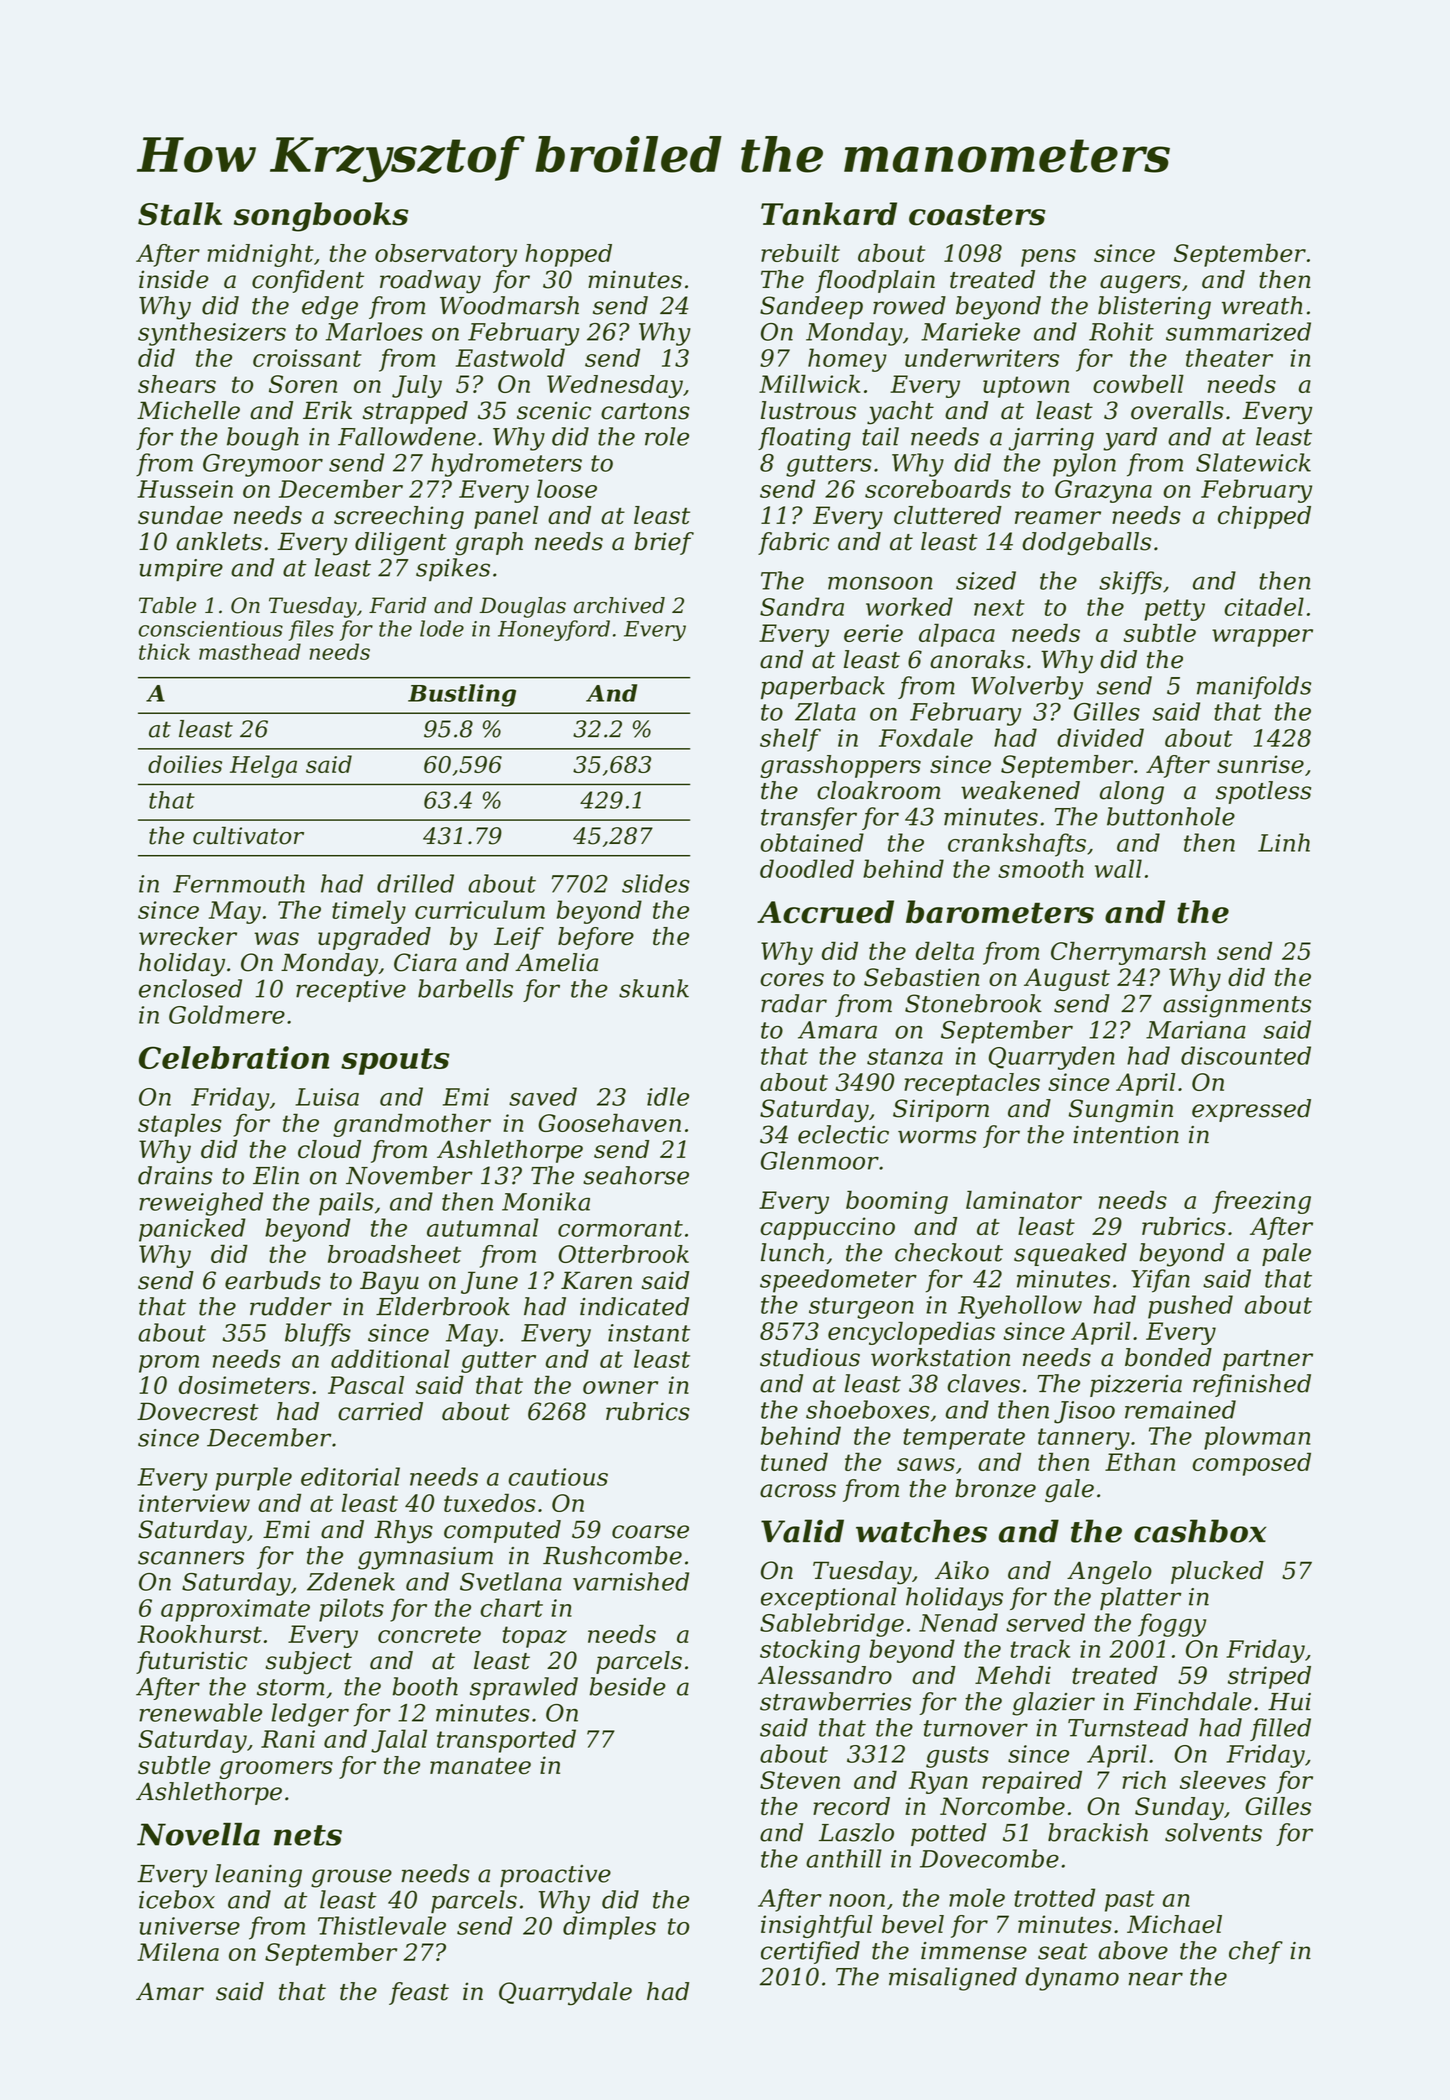 The width and height of the image is (1450, 2100). What do you see at coordinates (900, 413) in the image?
I see `yacht` at bounding box center [900, 413].
